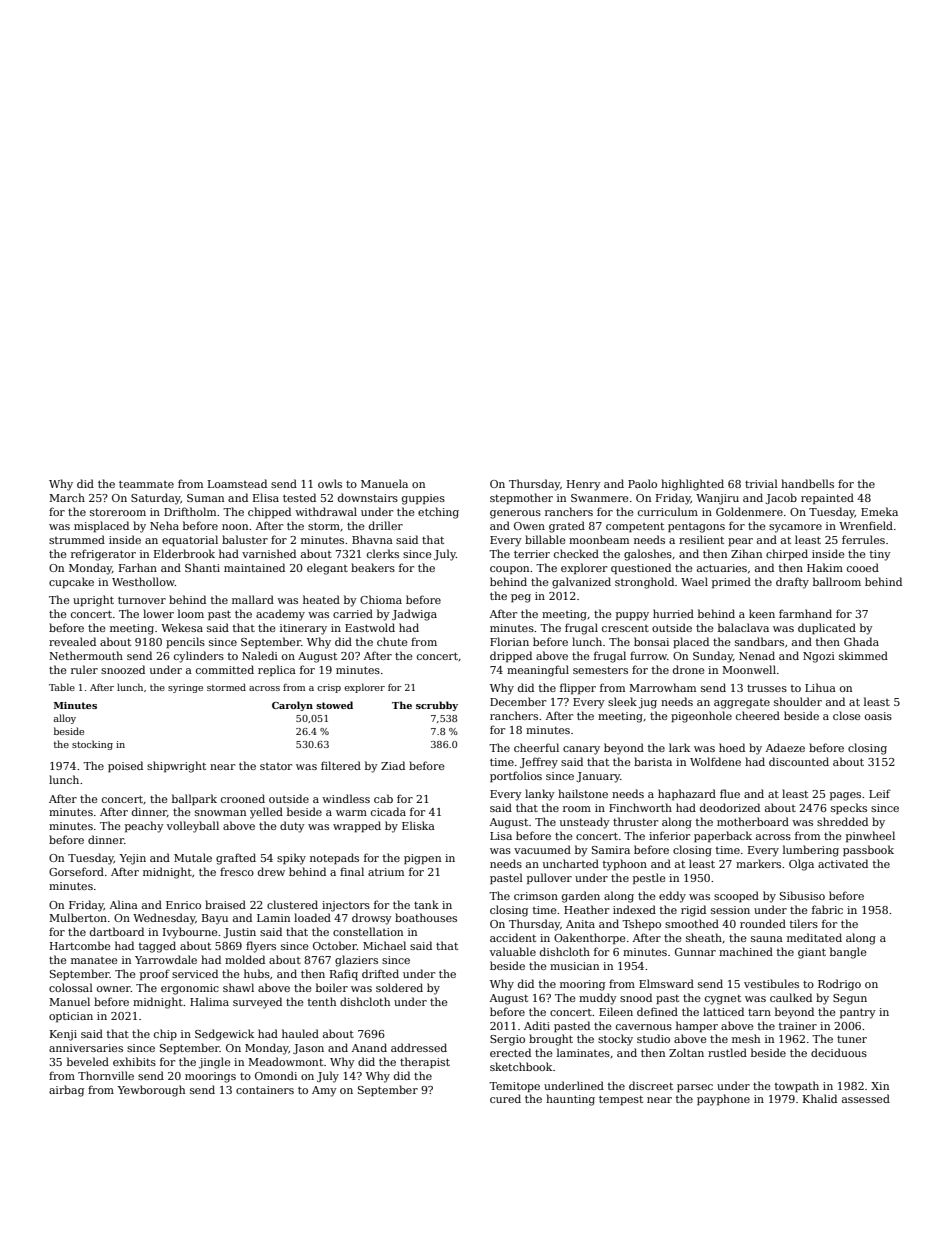  What do you see at coordinates (850, 999) in the screenshot?
I see `Segun` at bounding box center [850, 999].
